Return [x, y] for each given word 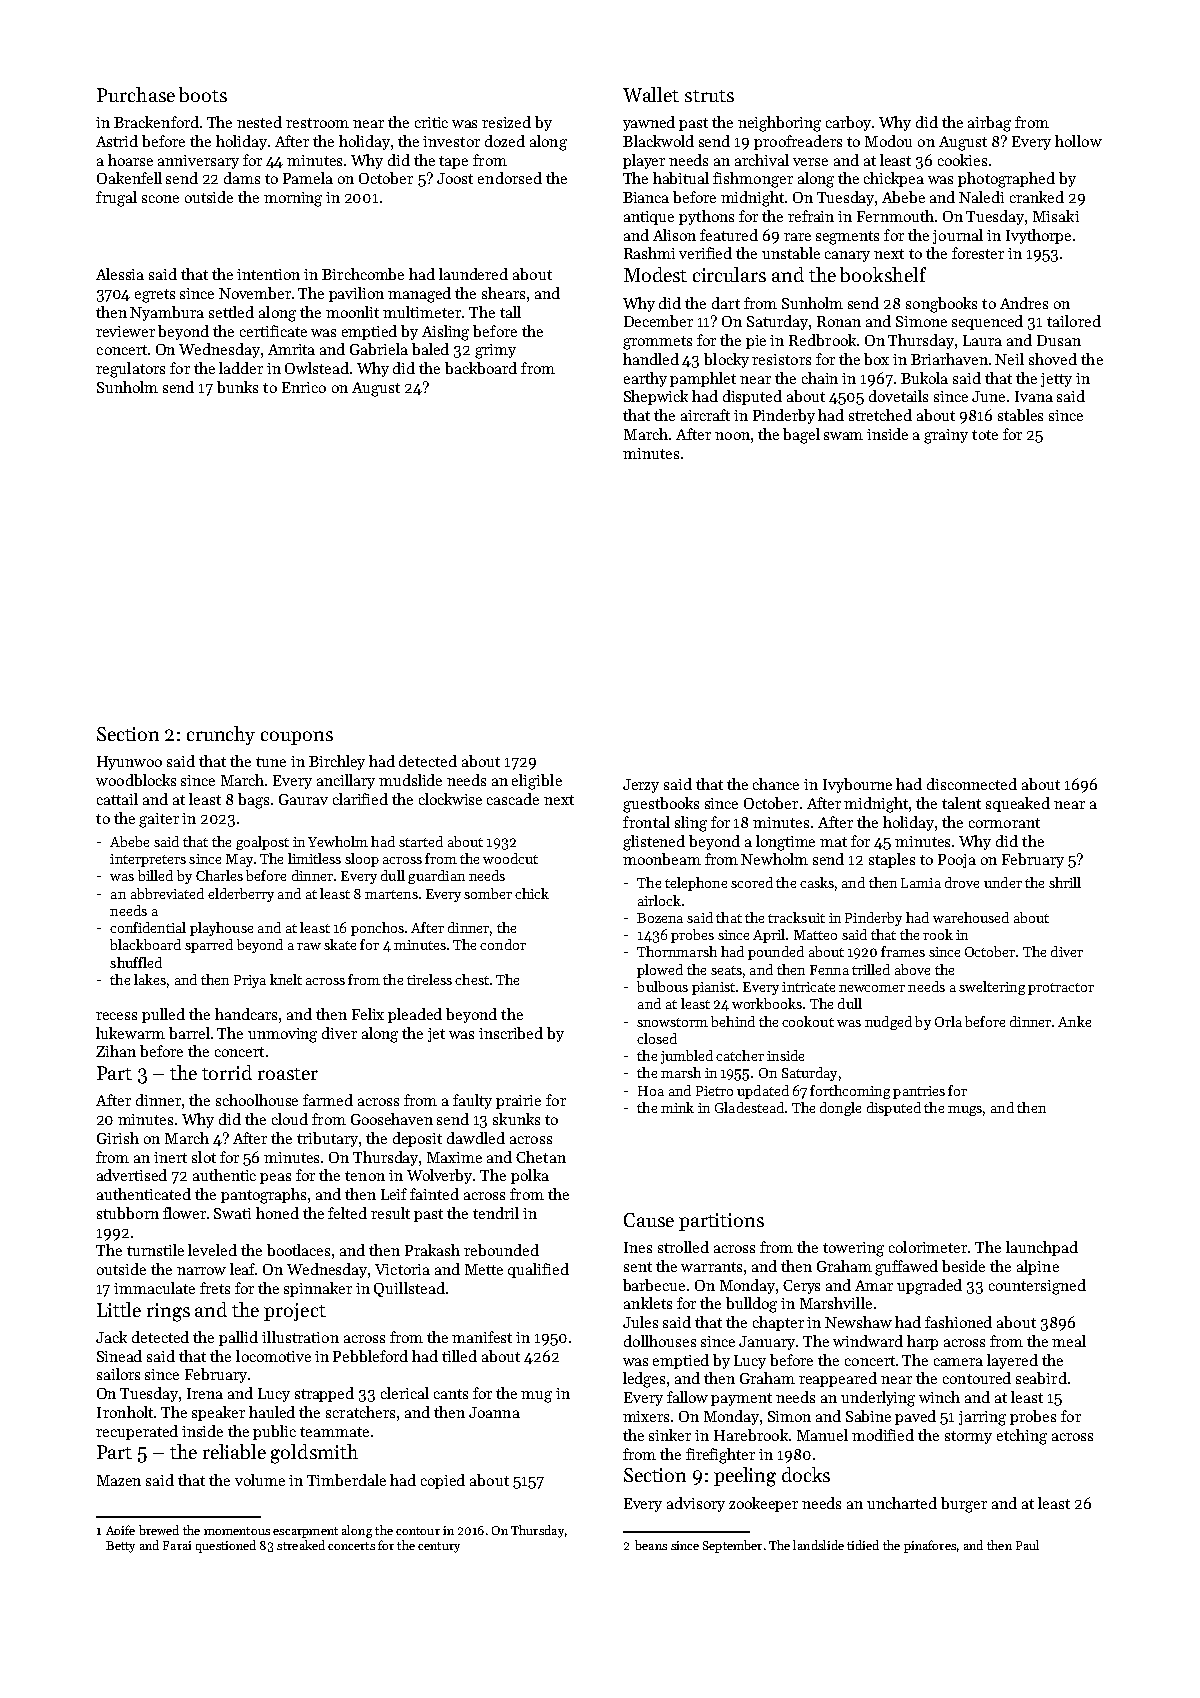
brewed [159, 1530]
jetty [1056, 380]
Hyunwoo [129, 763]
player [644, 161]
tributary [327, 1139]
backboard [481, 368]
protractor [1061, 989]
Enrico [304, 387]
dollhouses [660, 1341]
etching [1022, 1437]
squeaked [1018, 804]
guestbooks [661, 805]
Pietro [714, 1091]
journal [958, 236]
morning [293, 199]
